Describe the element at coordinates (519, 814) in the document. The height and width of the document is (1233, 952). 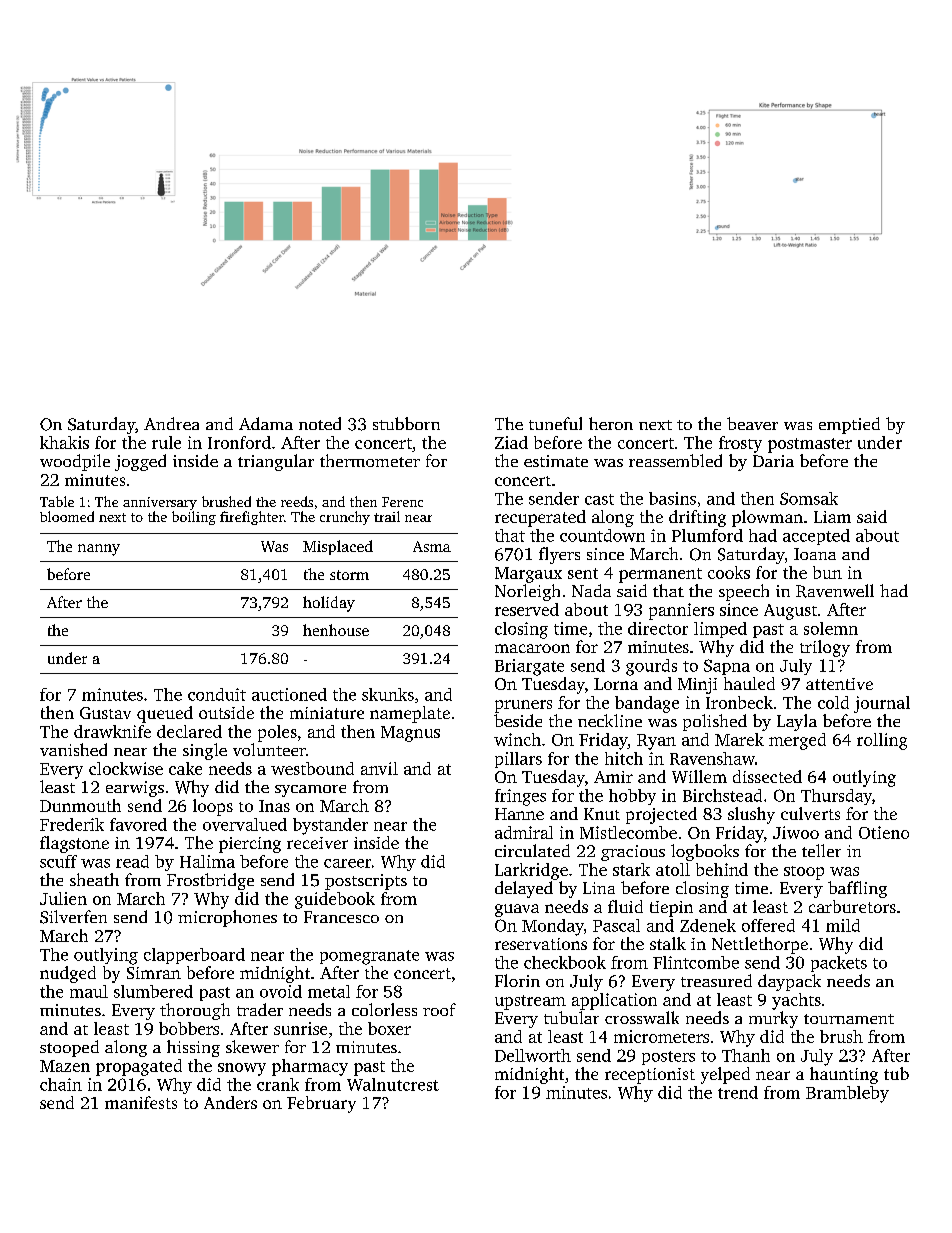
I see `Hanne` at that location.
